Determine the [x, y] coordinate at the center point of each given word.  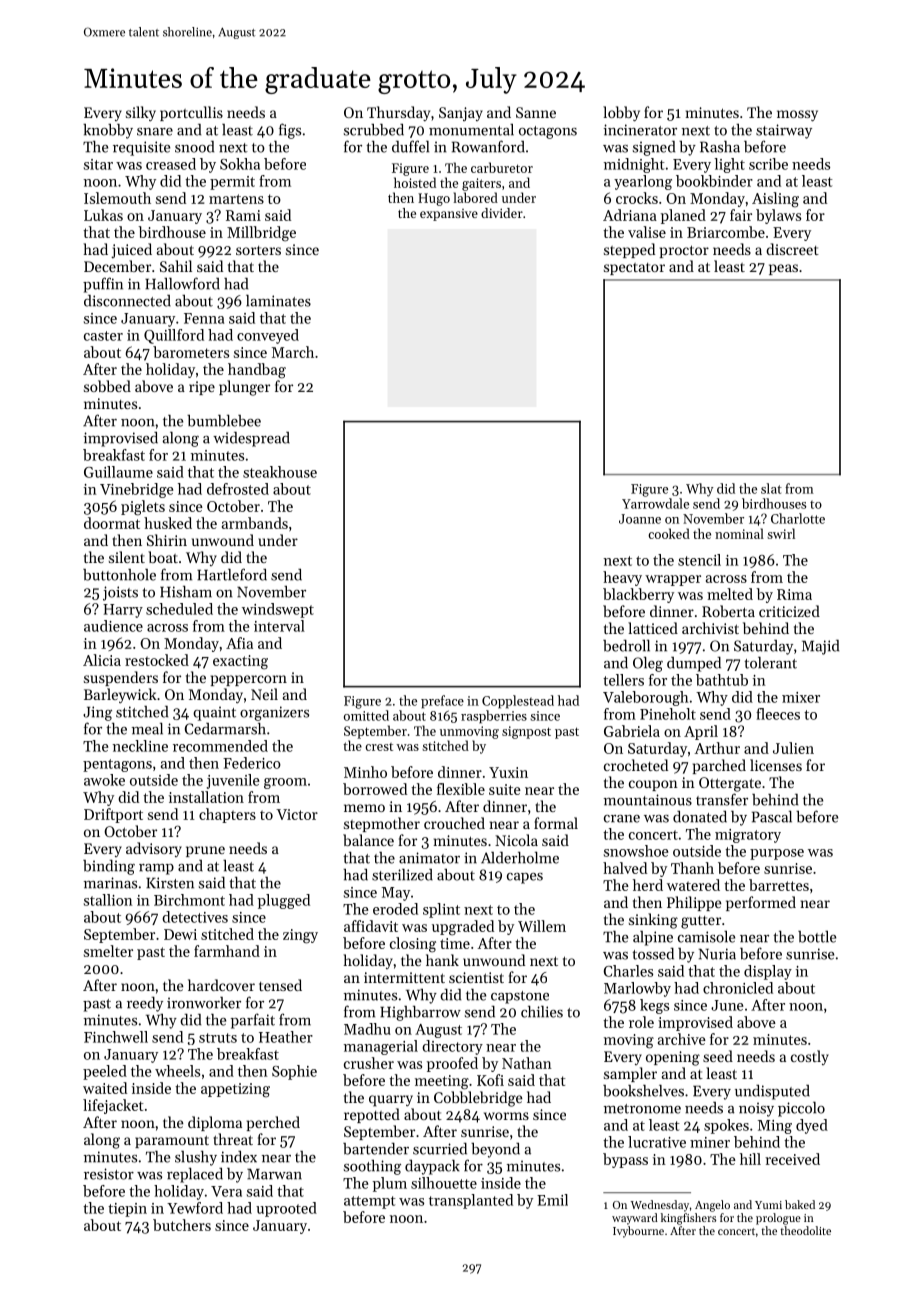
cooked [669, 533]
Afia [239, 643]
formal [556, 823]
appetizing [235, 1090]
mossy [797, 116]
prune [205, 851]
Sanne [536, 112]
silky [141, 114]
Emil [552, 1200]
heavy [622, 578]
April [701, 732]
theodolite [805, 1230]
